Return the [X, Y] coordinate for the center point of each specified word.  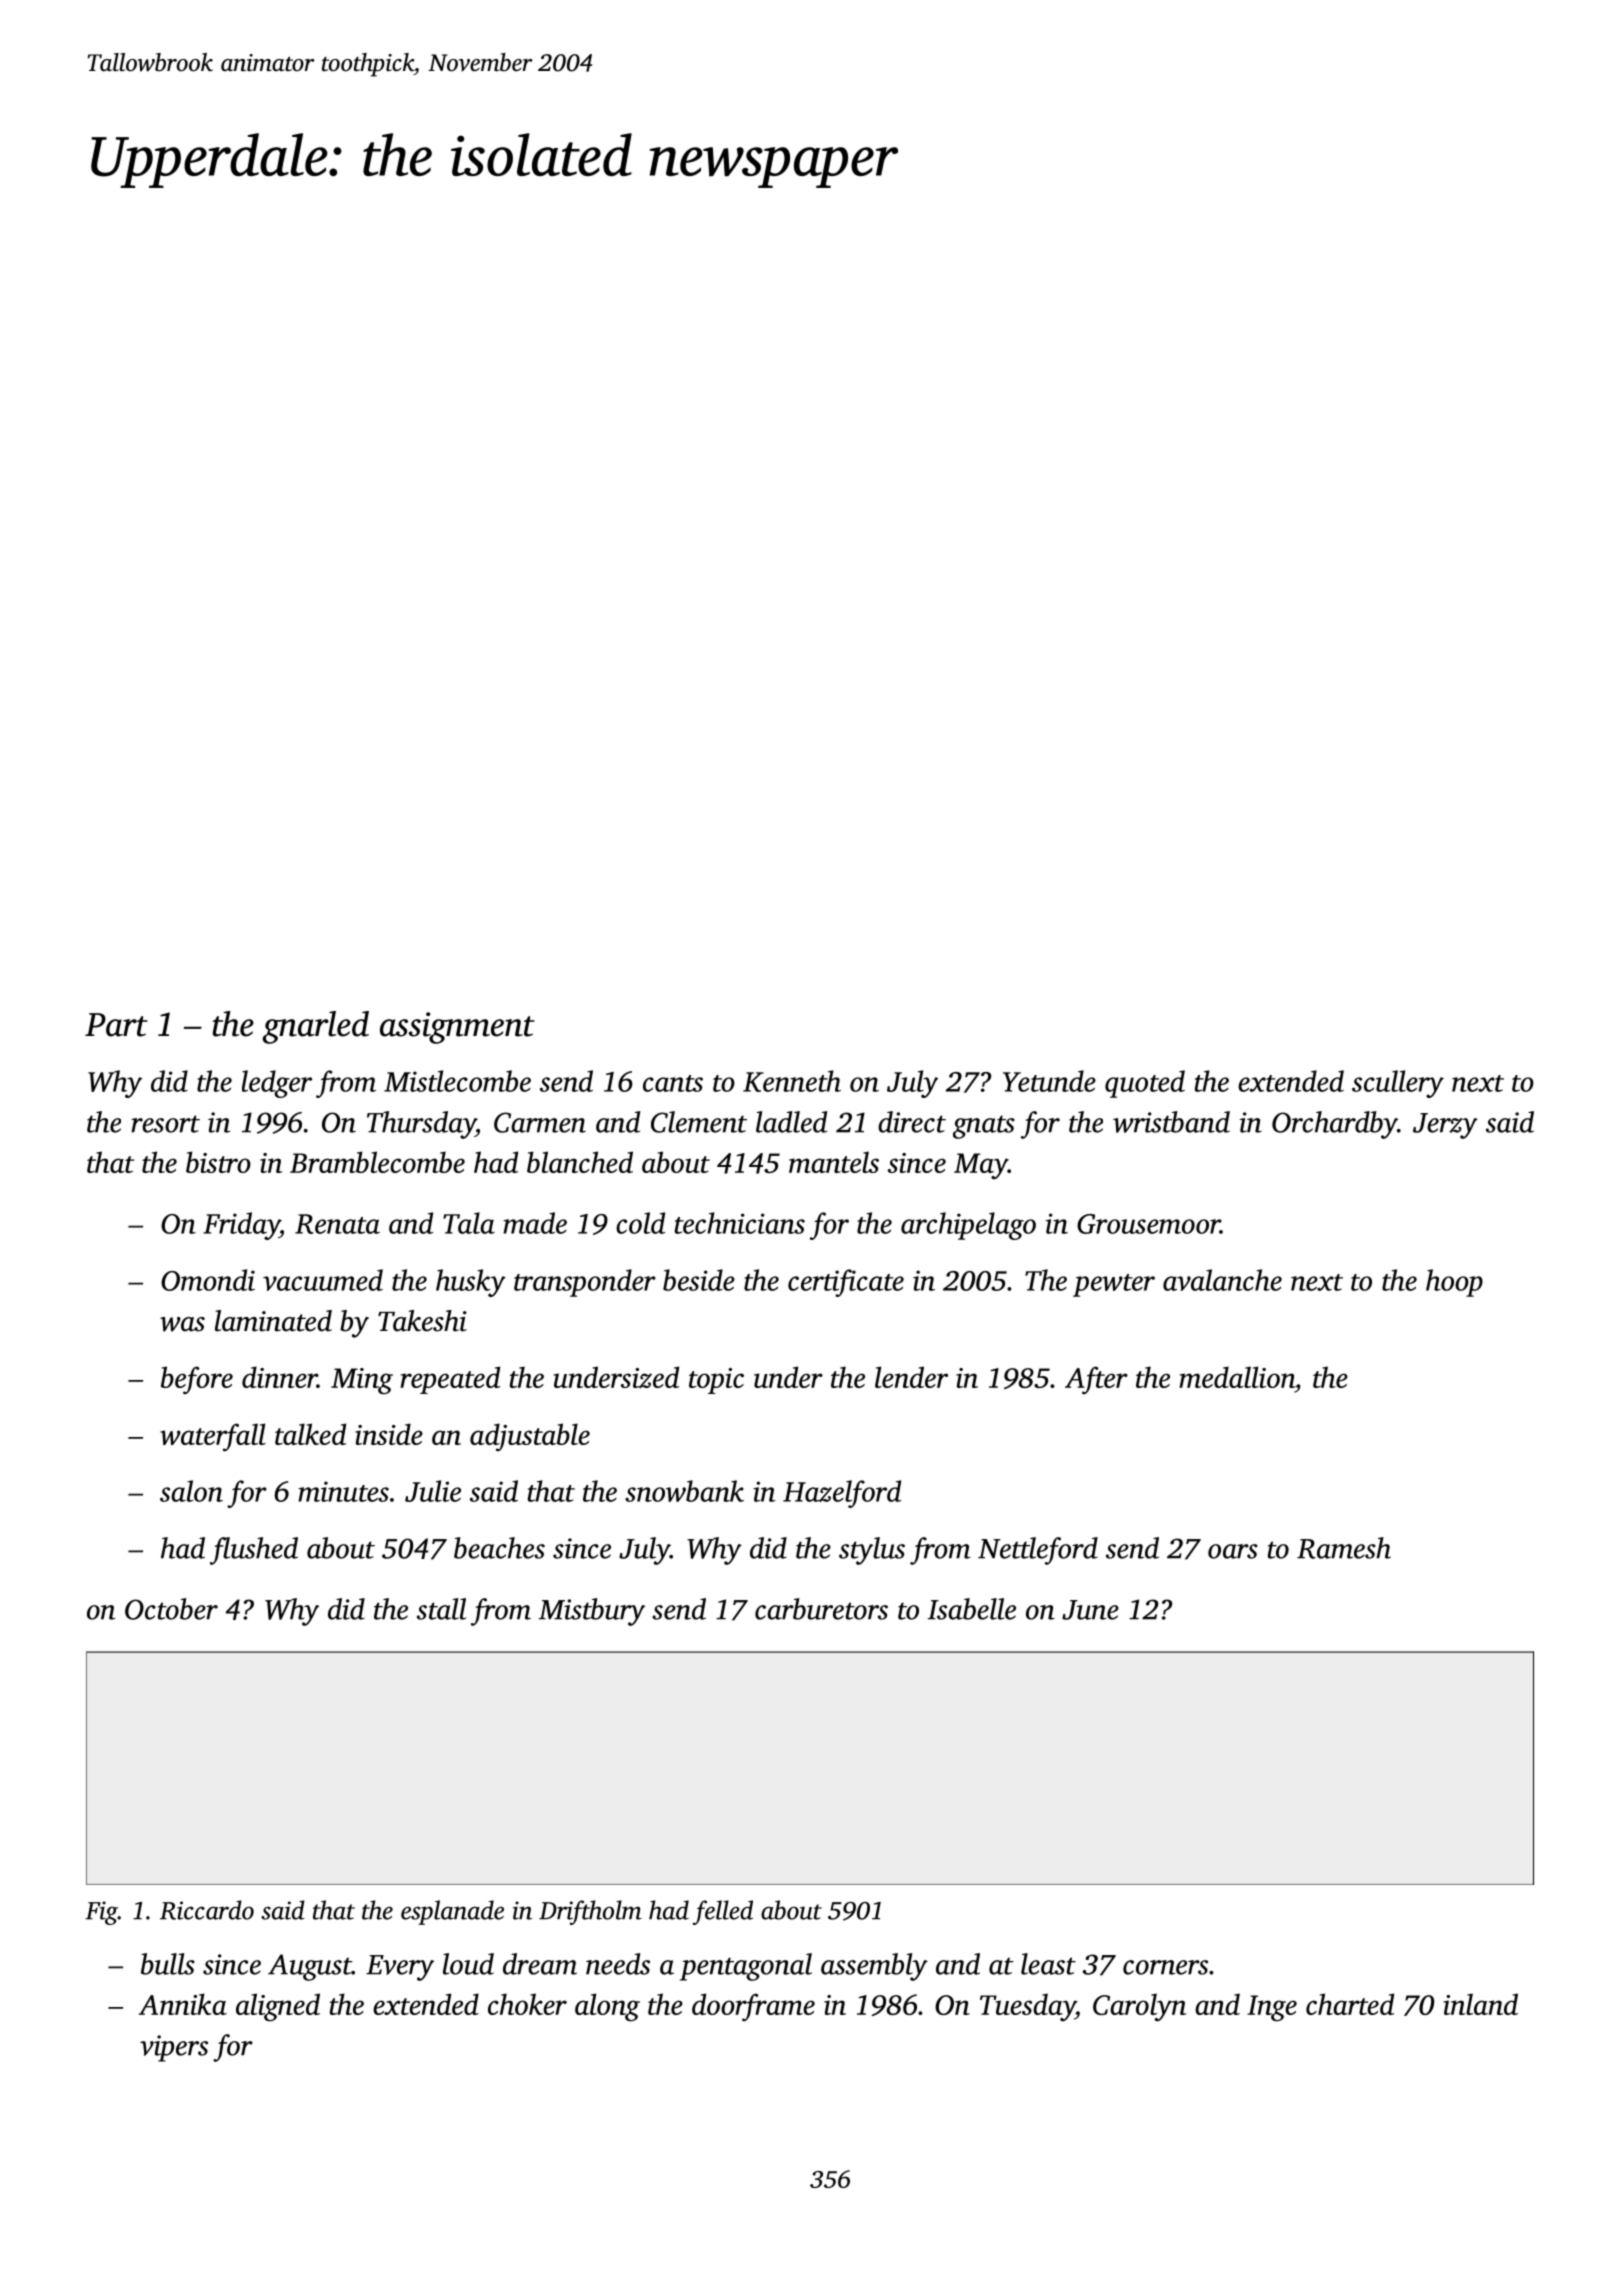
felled [723, 1912]
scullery [1398, 1084]
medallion [1237, 1377]
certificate [846, 1283]
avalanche [1222, 1280]
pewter [1114, 1285]
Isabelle [972, 1609]
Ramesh [1344, 1548]
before [197, 1380]
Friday [241, 1226]
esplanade [452, 1912]
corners [1165, 1967]
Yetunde [1049, 1081]
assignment [457, 1028]
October [171, 1609]
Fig [101, 1913]
